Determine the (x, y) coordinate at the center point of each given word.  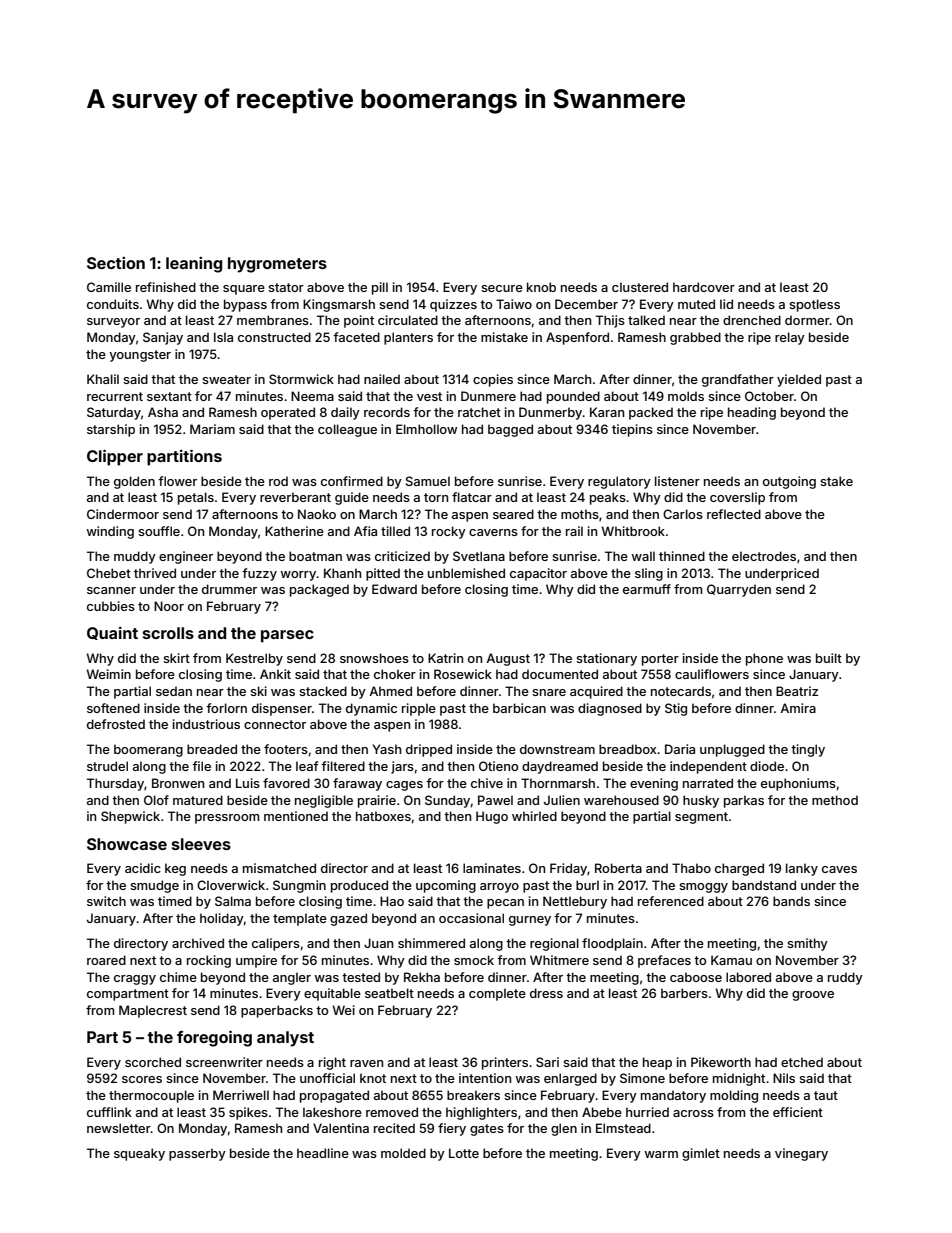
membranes (273, 320)
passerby (197, 1154)
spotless (814, 305)
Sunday (447, 801)
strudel (107, 766)
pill (380, 288)
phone (764, 659)
